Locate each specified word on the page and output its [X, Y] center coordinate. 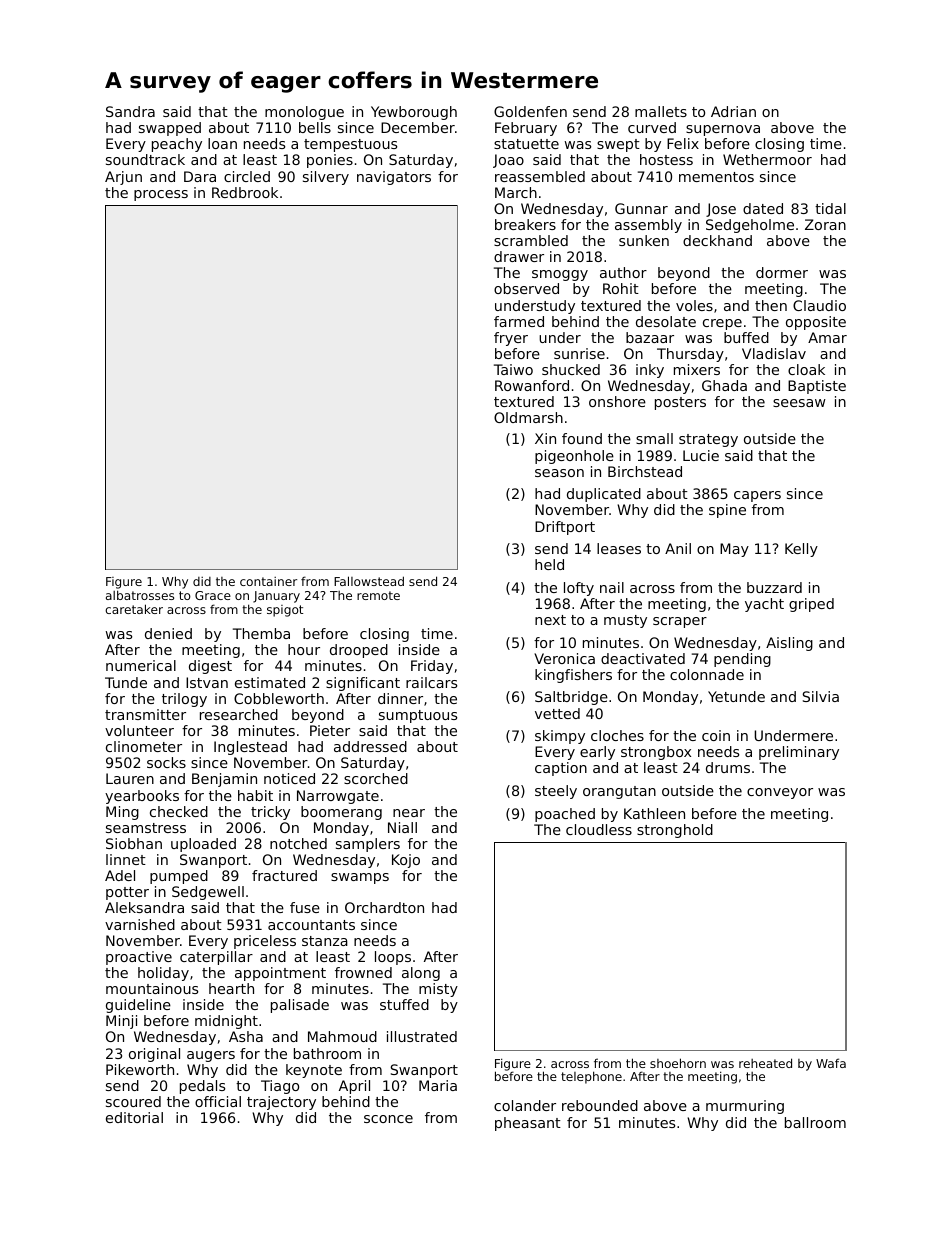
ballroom [815, 1122]
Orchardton [384, 907]
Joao [508, 161]
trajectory [281, 1103]
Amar [827, 337]
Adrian [733, 111]
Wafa [831, 1063]
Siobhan [134, 843]
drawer [519, 256]
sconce [388, 1119]
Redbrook [245, 192]
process [161, 195]
